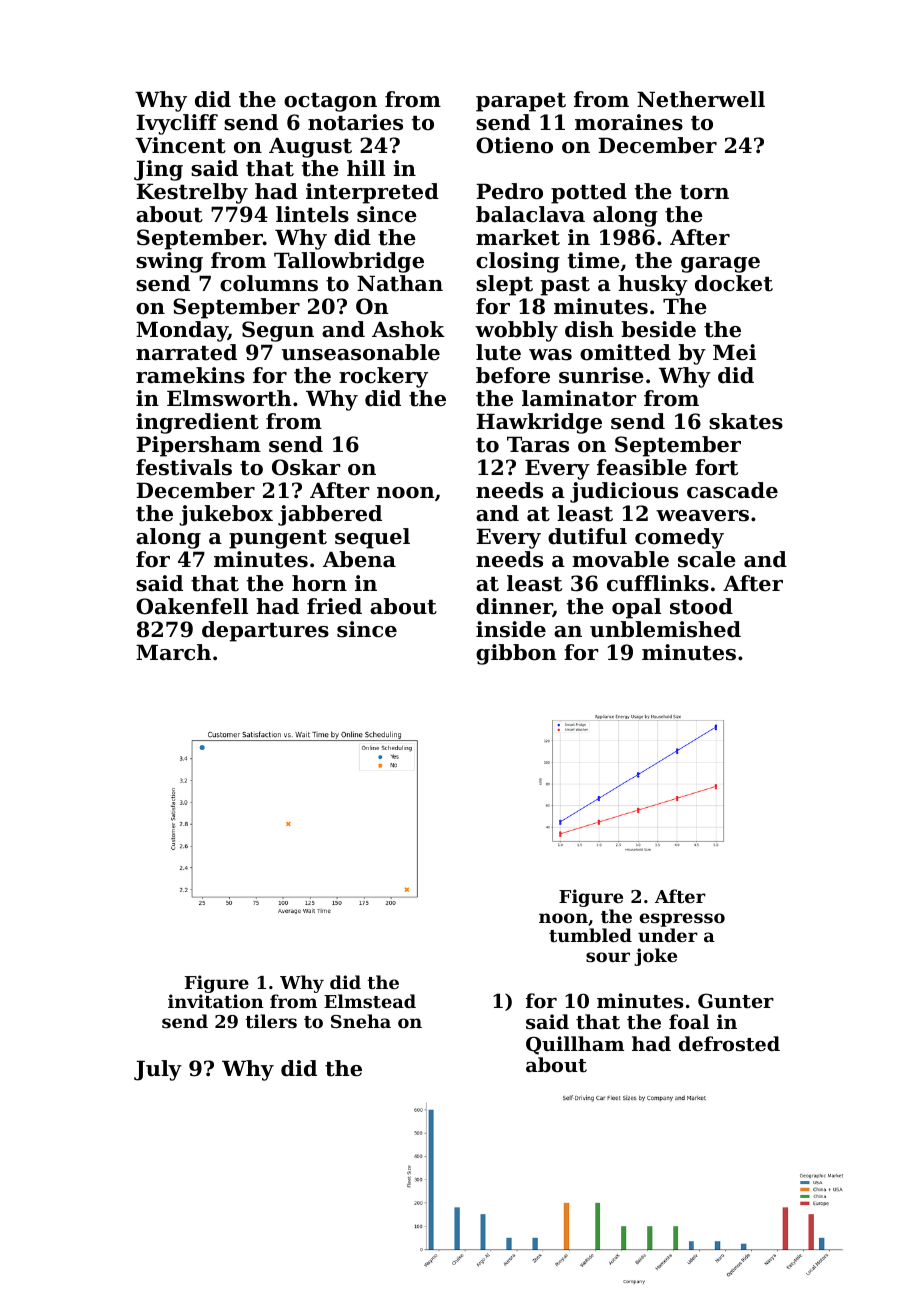 Image resolution: width=924 pixels, height=1311 pixels. What do you see at coordinates (498, 352) in the screenshot?
I see `lute` at bounding box center [498, 352].
